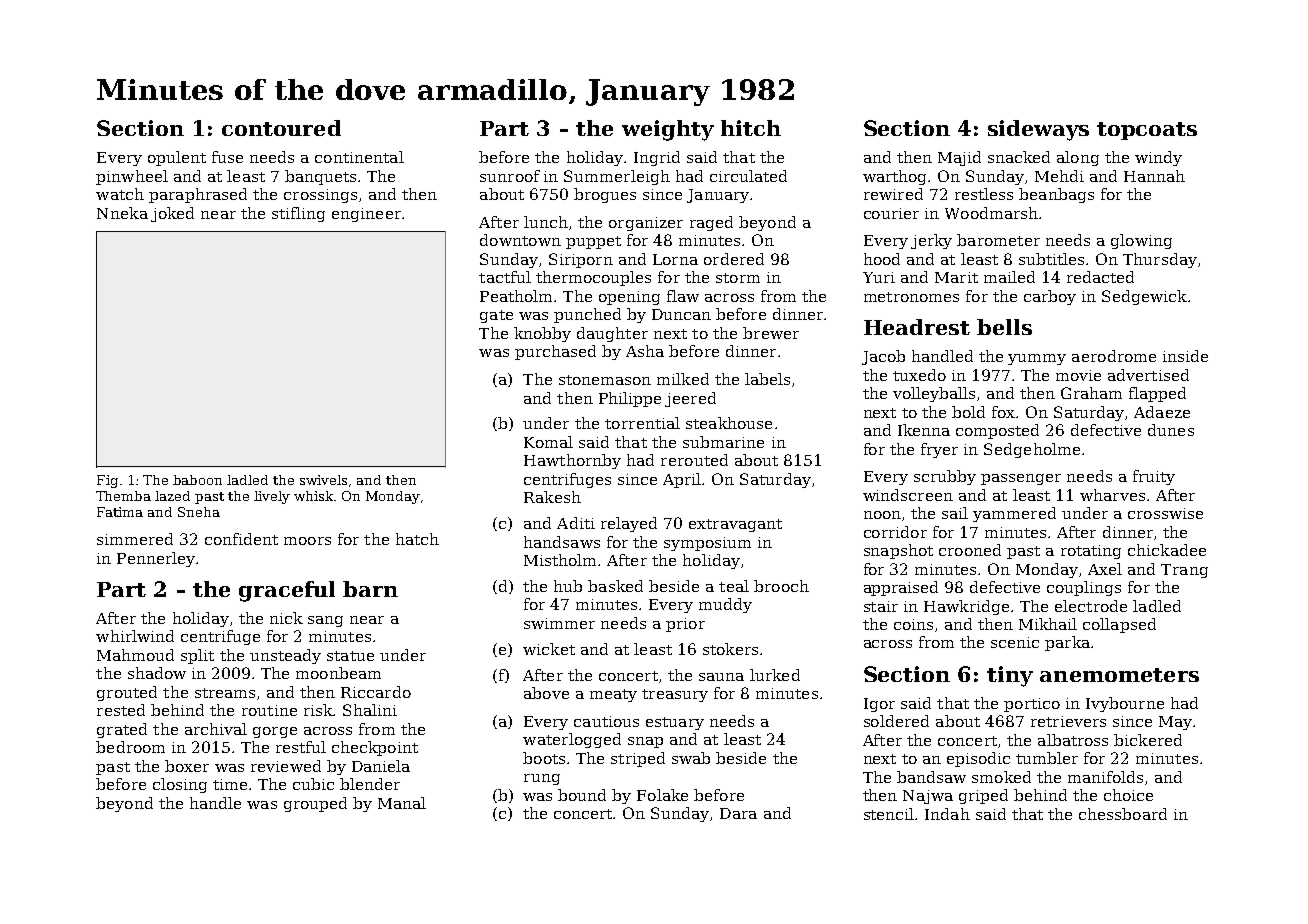 Image resolution: width=1308 pixels, height=924 pixels. I want to click on contoured, so click(281, 128).
